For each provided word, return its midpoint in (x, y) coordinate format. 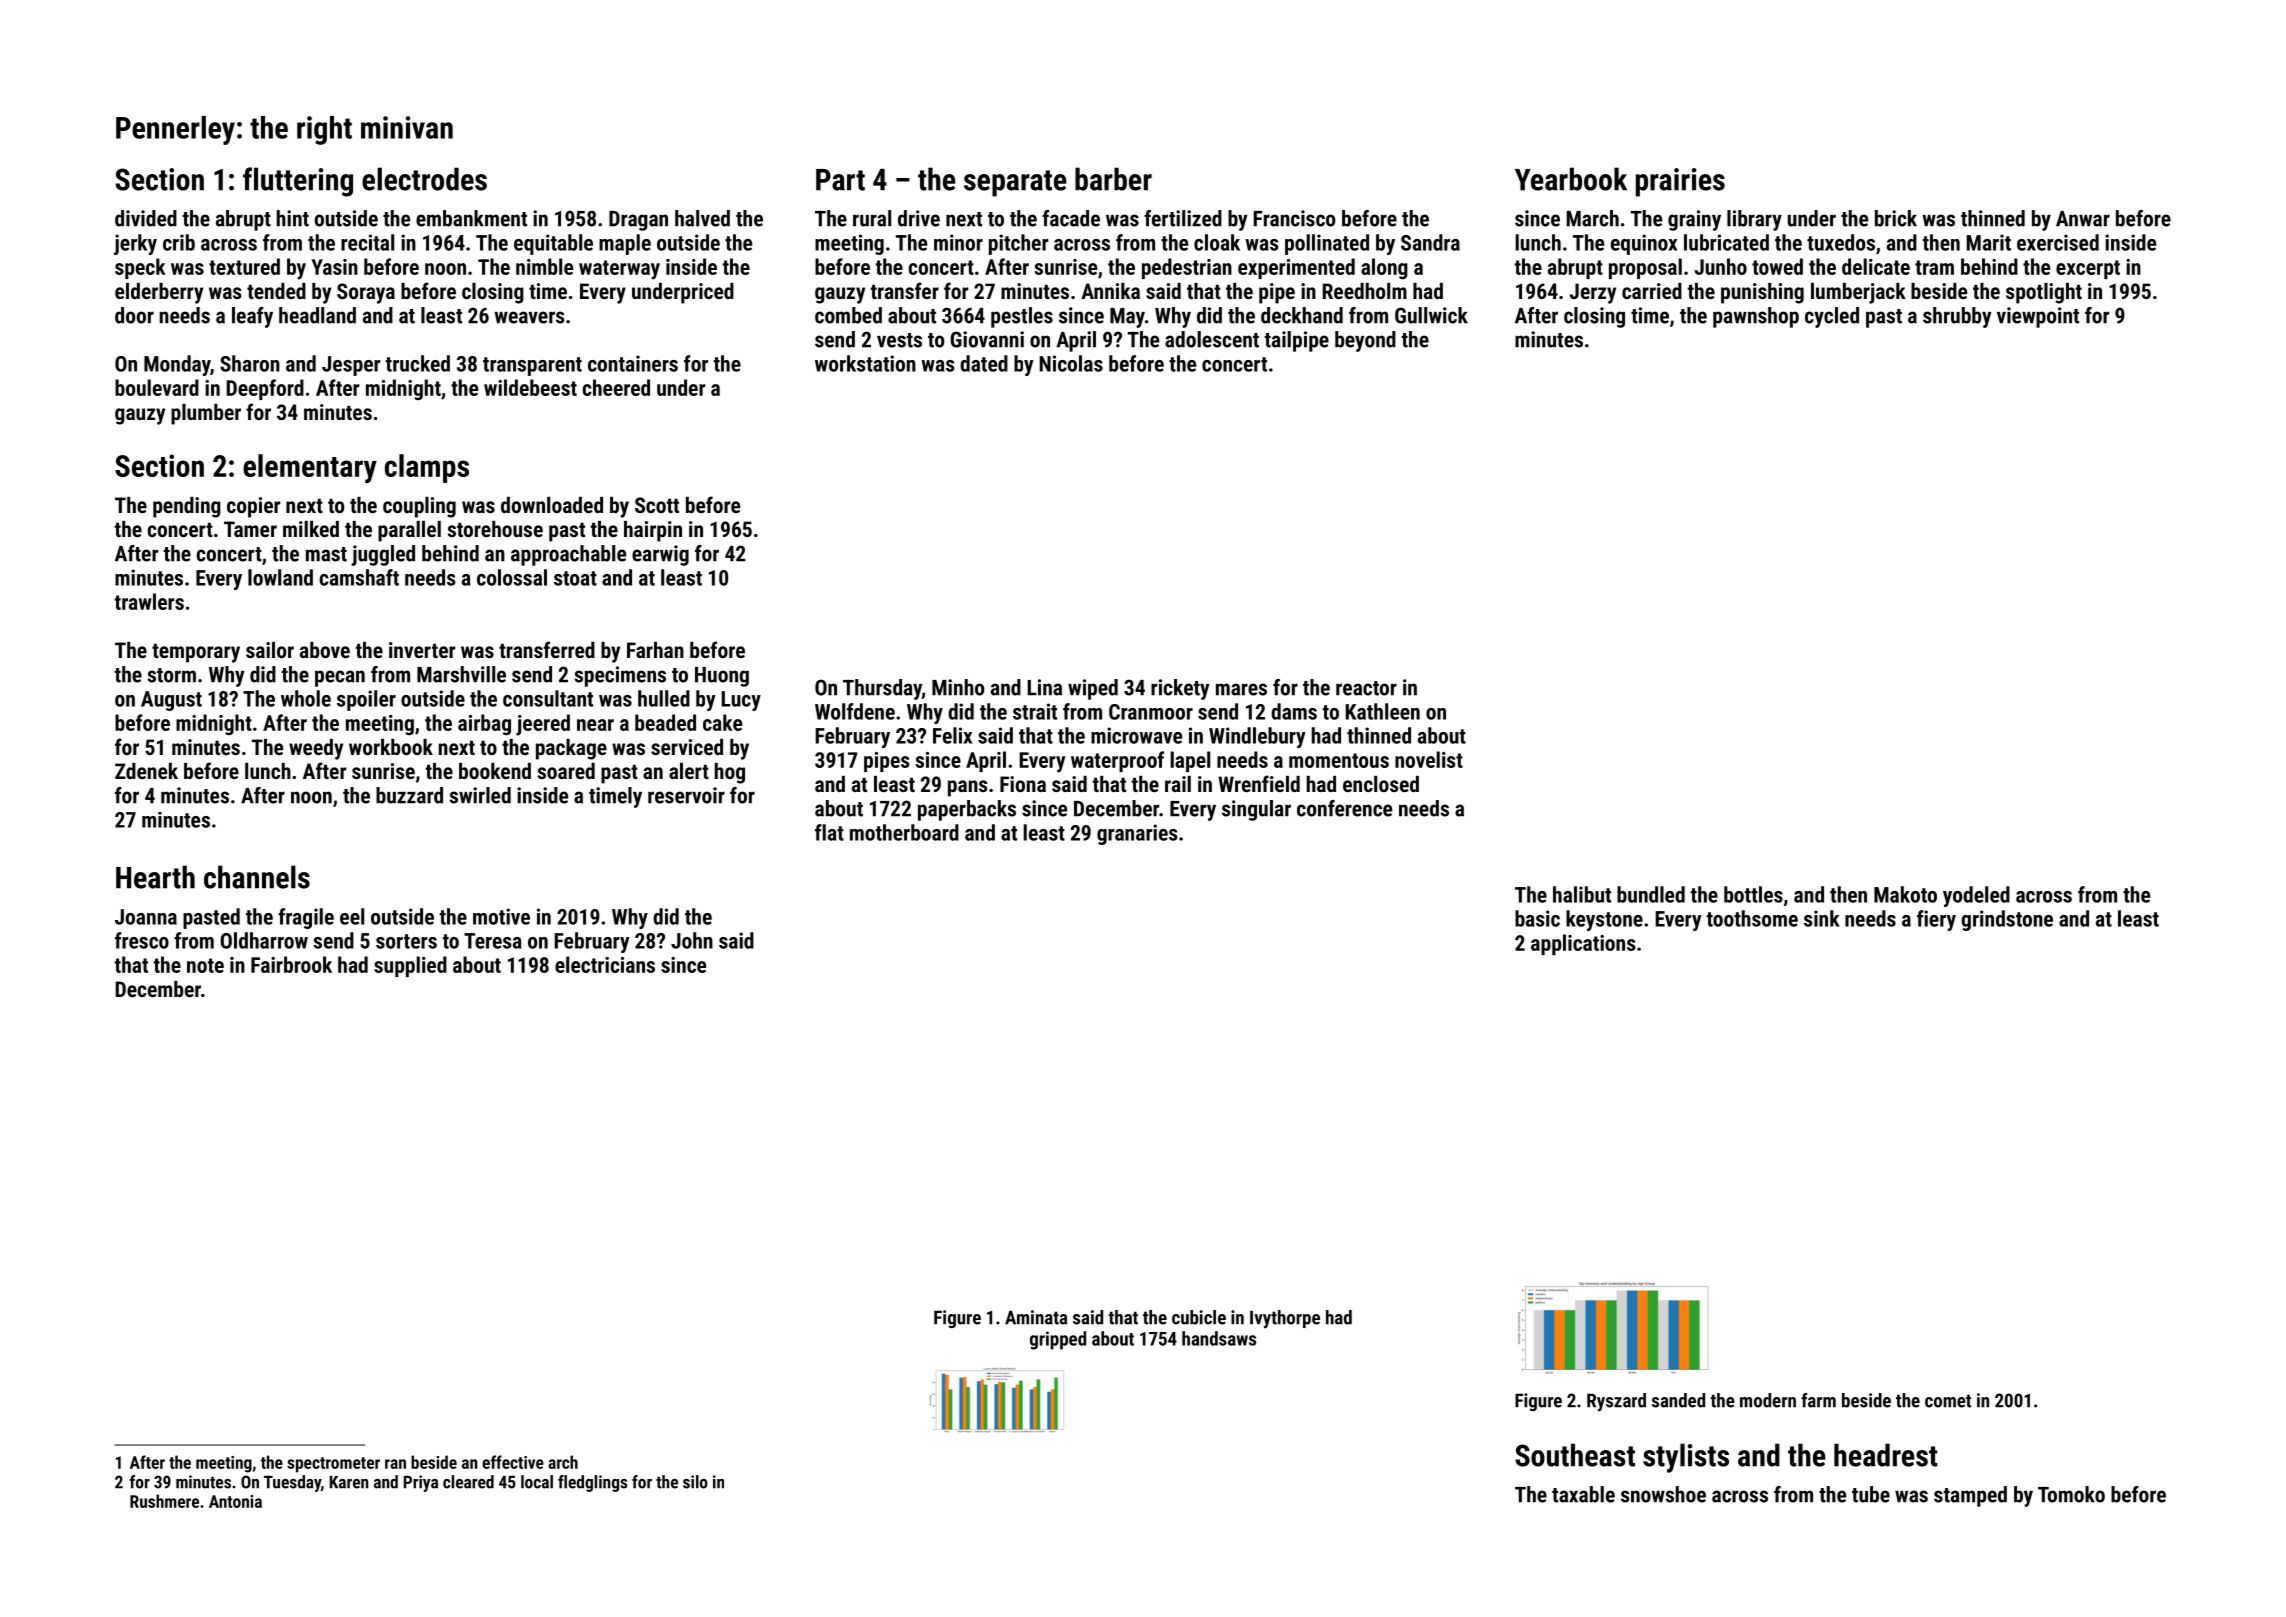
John (692, 940)
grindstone (2007, 920)
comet (1948, 1401)
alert (689, 771)
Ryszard (1616, 1402)
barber (1113, 179)
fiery (1936, 920)
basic (1537, 918)
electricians (605, 964)
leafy (252, 317)
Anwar (2083, 219)
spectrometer (333, 1465)
